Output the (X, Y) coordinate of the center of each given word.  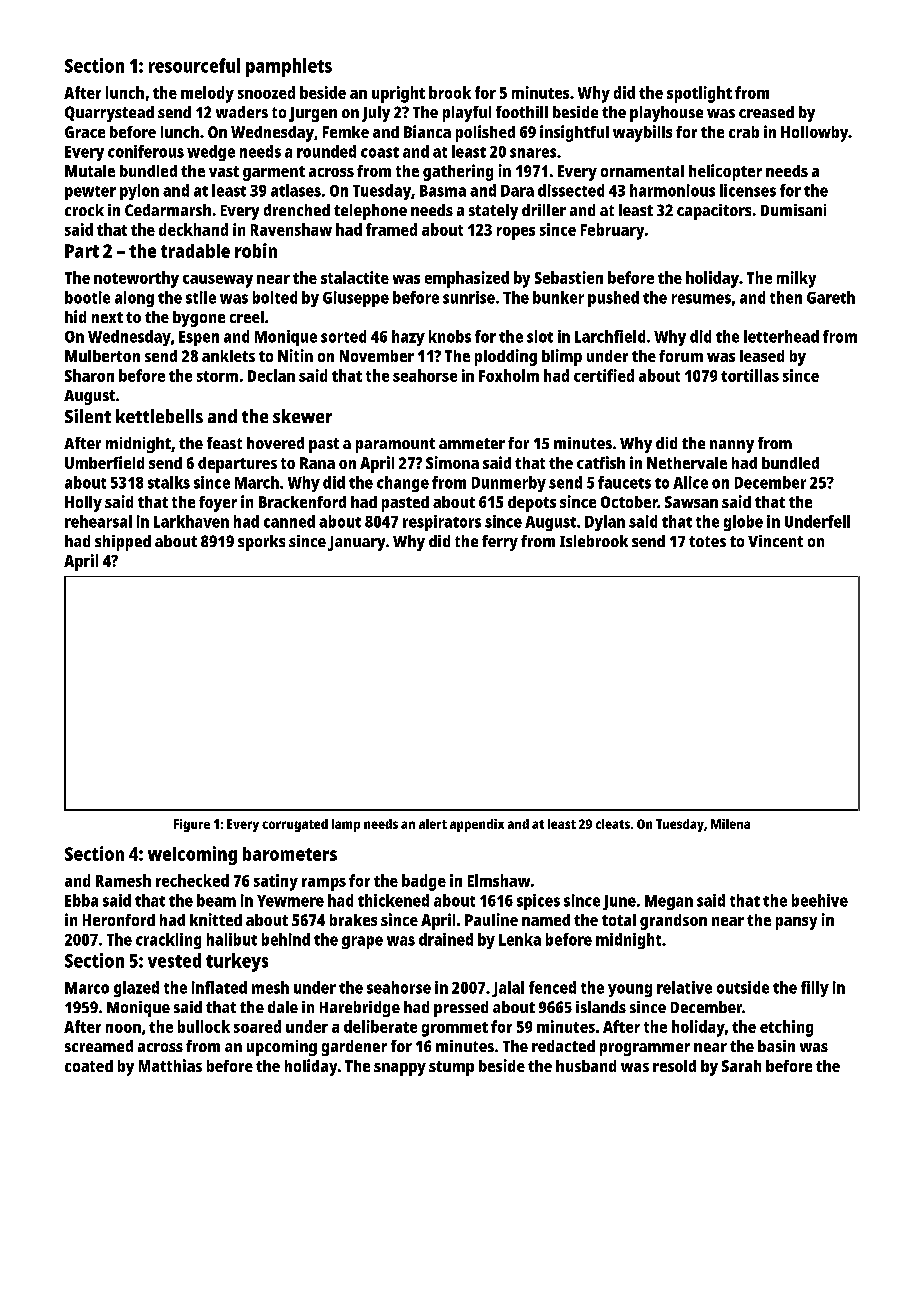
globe (743, 523)
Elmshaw (499, 880)
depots (532, 504)
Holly (83, 504)
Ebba (81, 900)
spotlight (699, 94)
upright (398, 94)
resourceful (194, 65)
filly (815, 989)
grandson (673, 922)
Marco (87, 988)
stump (451, 1068)
